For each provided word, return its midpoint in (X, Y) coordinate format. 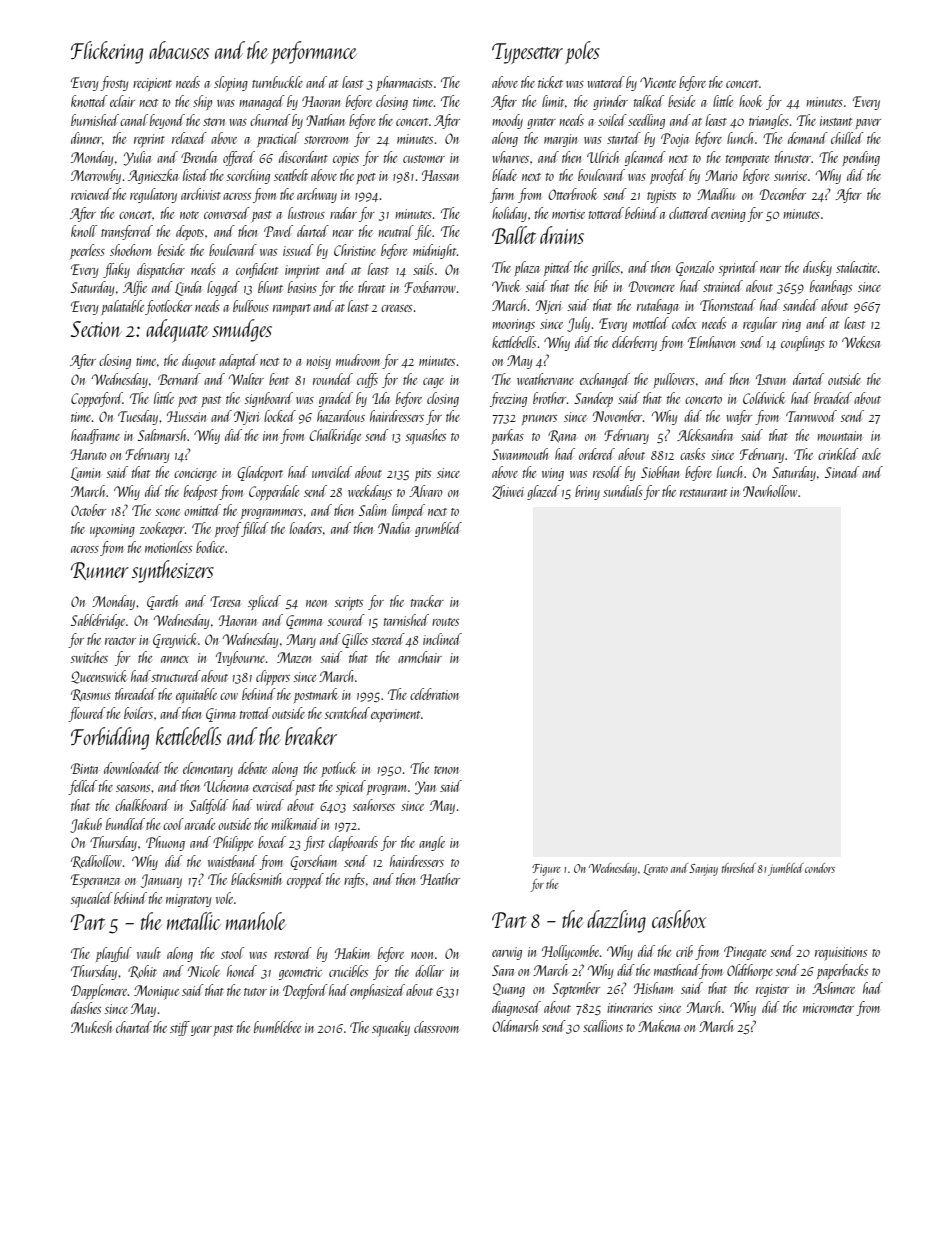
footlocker (168, 307)
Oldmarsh (515, 1026)
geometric (300, 973)
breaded (833, 398)
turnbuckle (277, 82)
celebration (434, 694)
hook (751, 101)
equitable (196, 696)
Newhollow (770, 491)
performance (314, 52)
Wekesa (861, 342)
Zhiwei (508, 492)
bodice (210, 547)
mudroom (358, 360)
